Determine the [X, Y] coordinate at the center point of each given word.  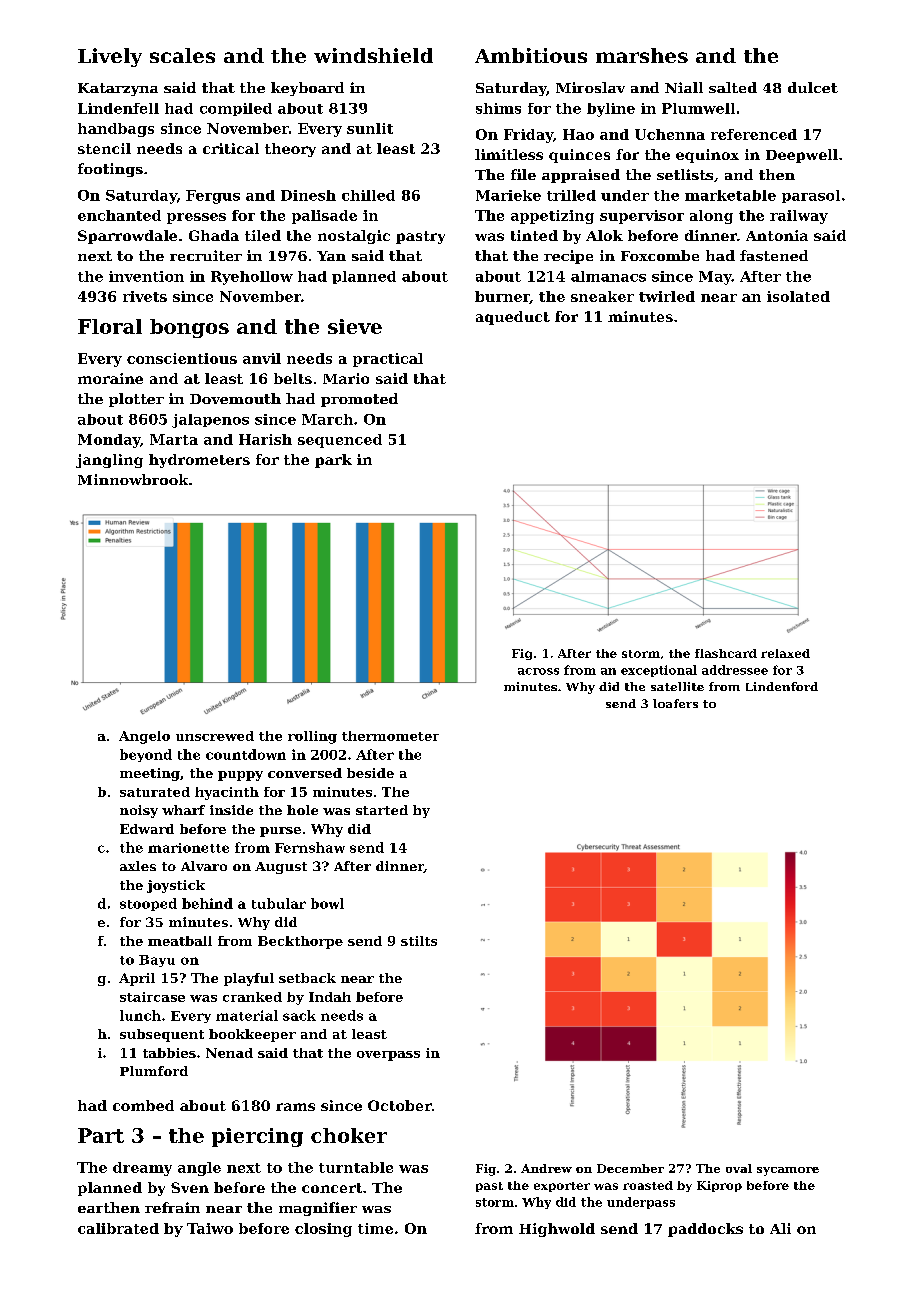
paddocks [705, 1230]
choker [349, 1135]
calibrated [118, 1228]
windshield [373, 55]
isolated [798, 296]
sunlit [370, 128]
